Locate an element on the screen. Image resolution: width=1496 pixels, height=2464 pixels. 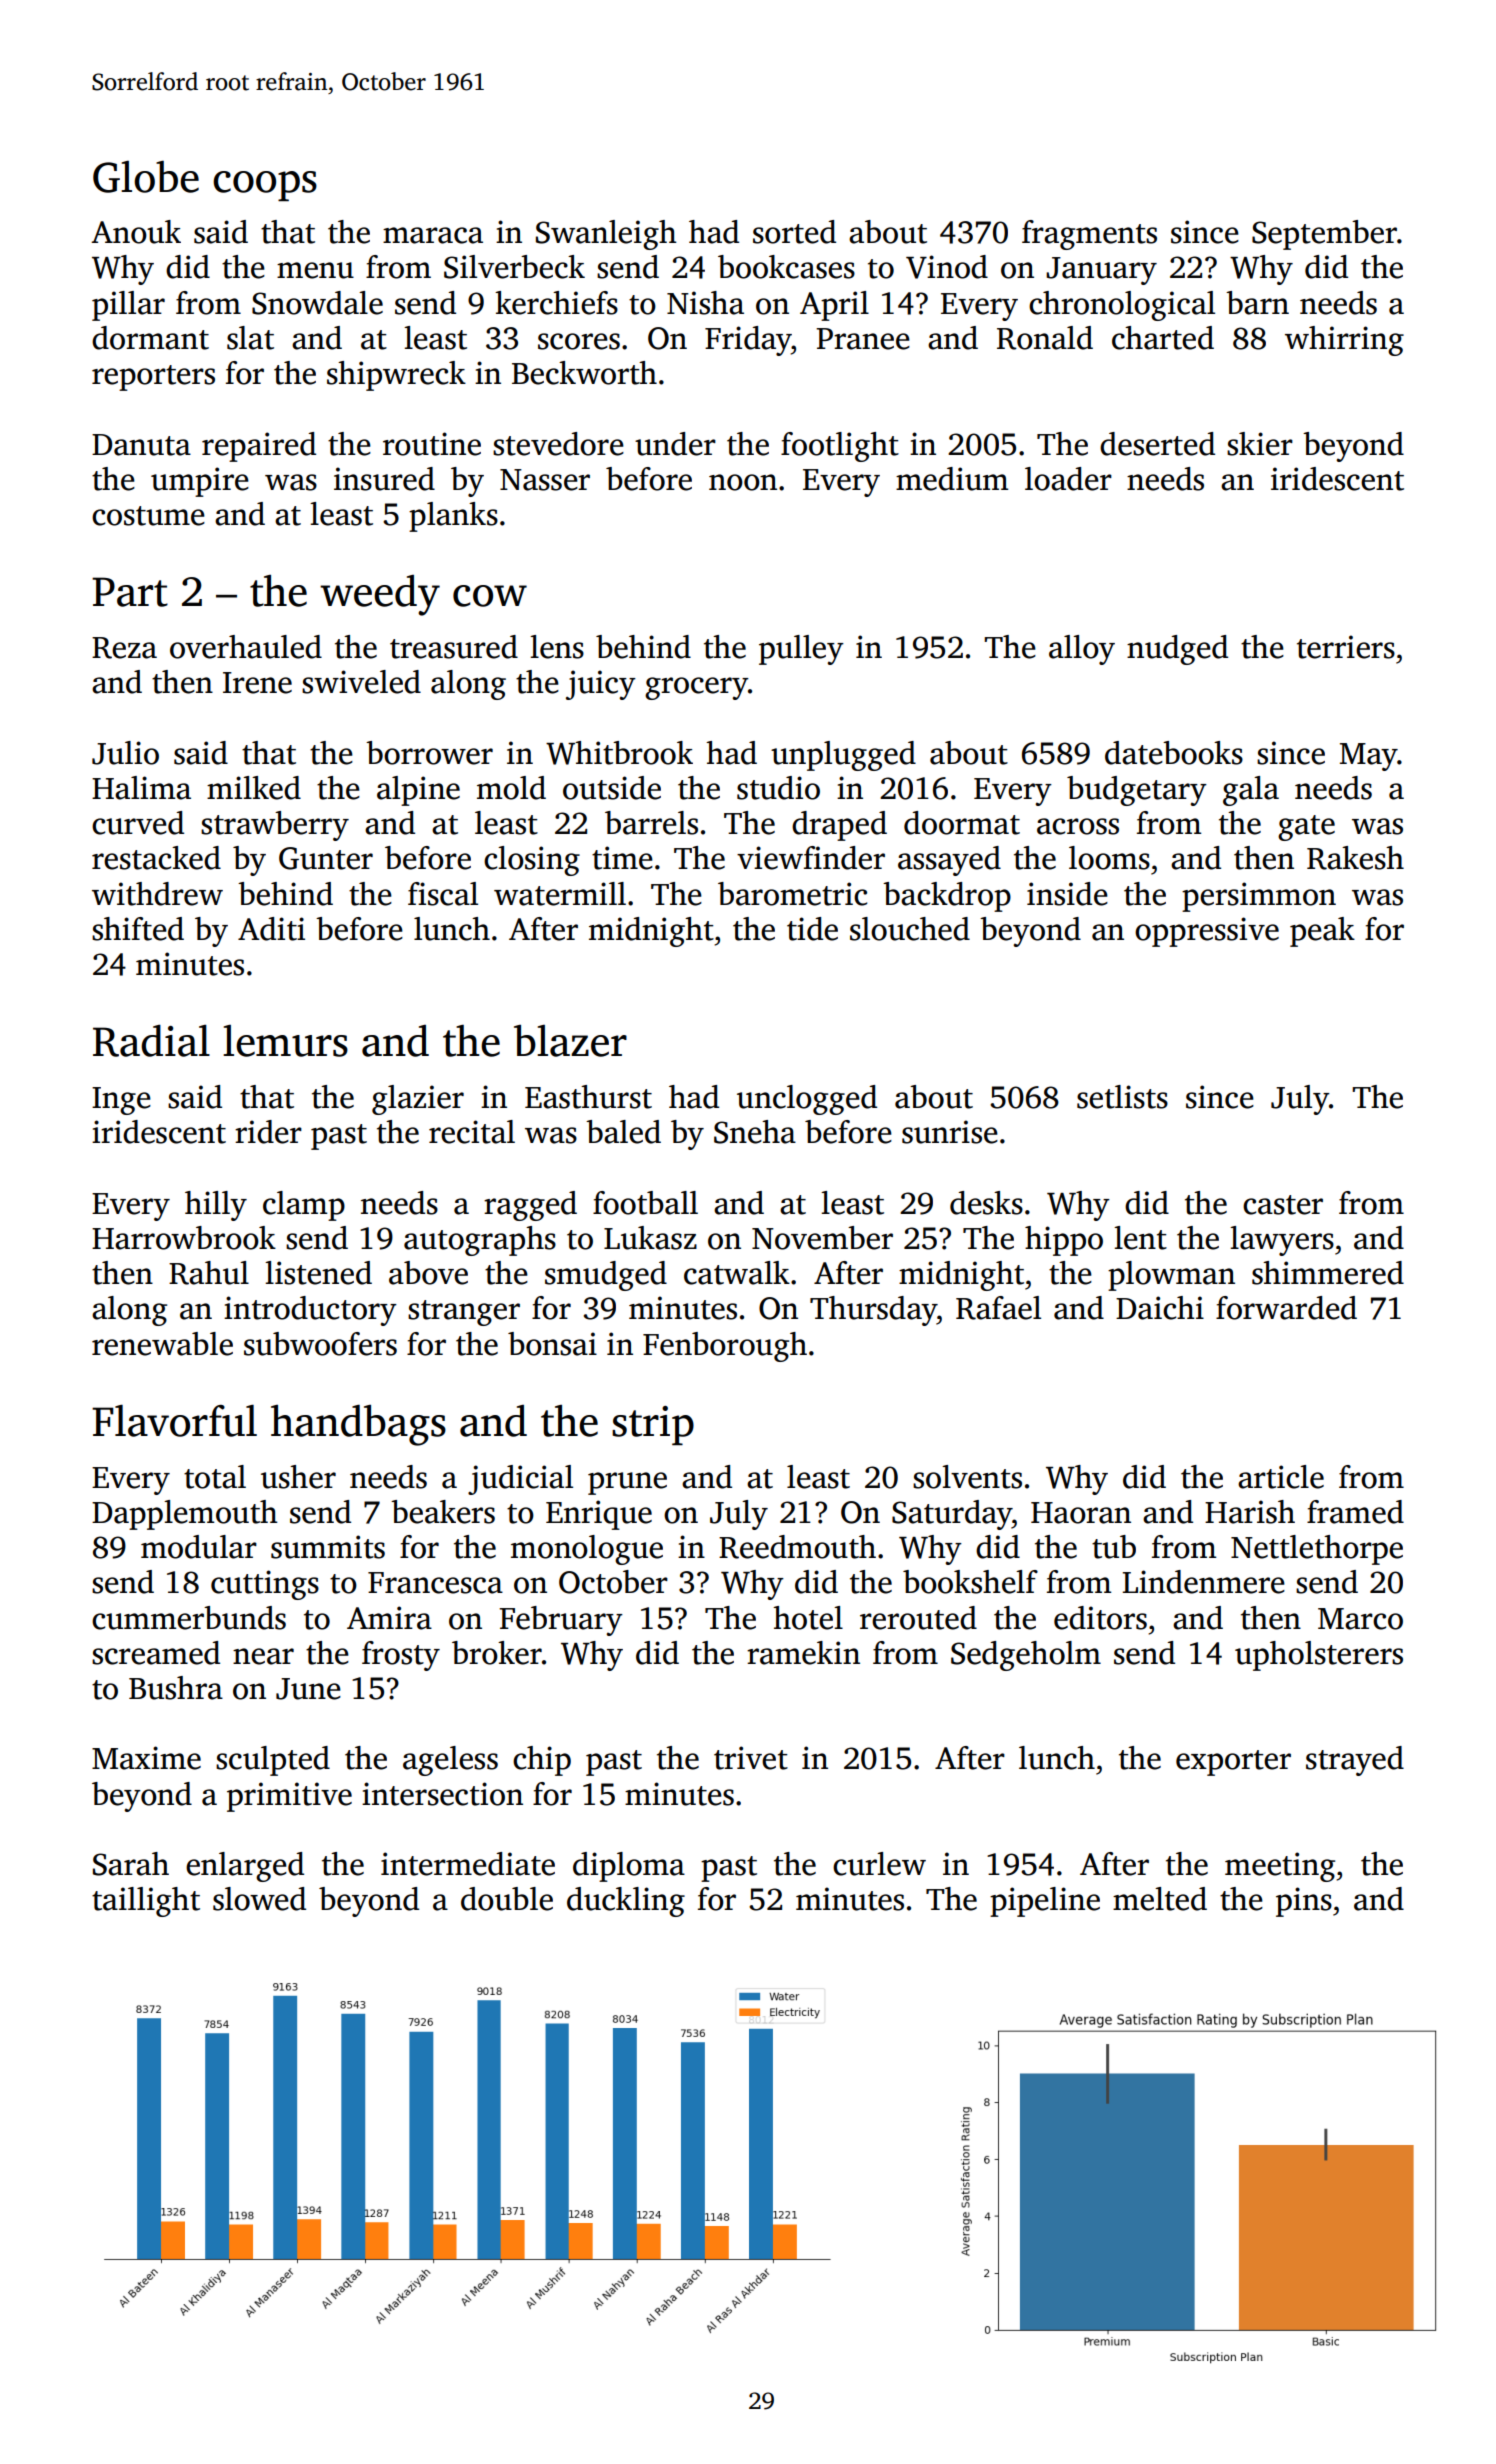
maraca is located at coordinates (433, 235).
